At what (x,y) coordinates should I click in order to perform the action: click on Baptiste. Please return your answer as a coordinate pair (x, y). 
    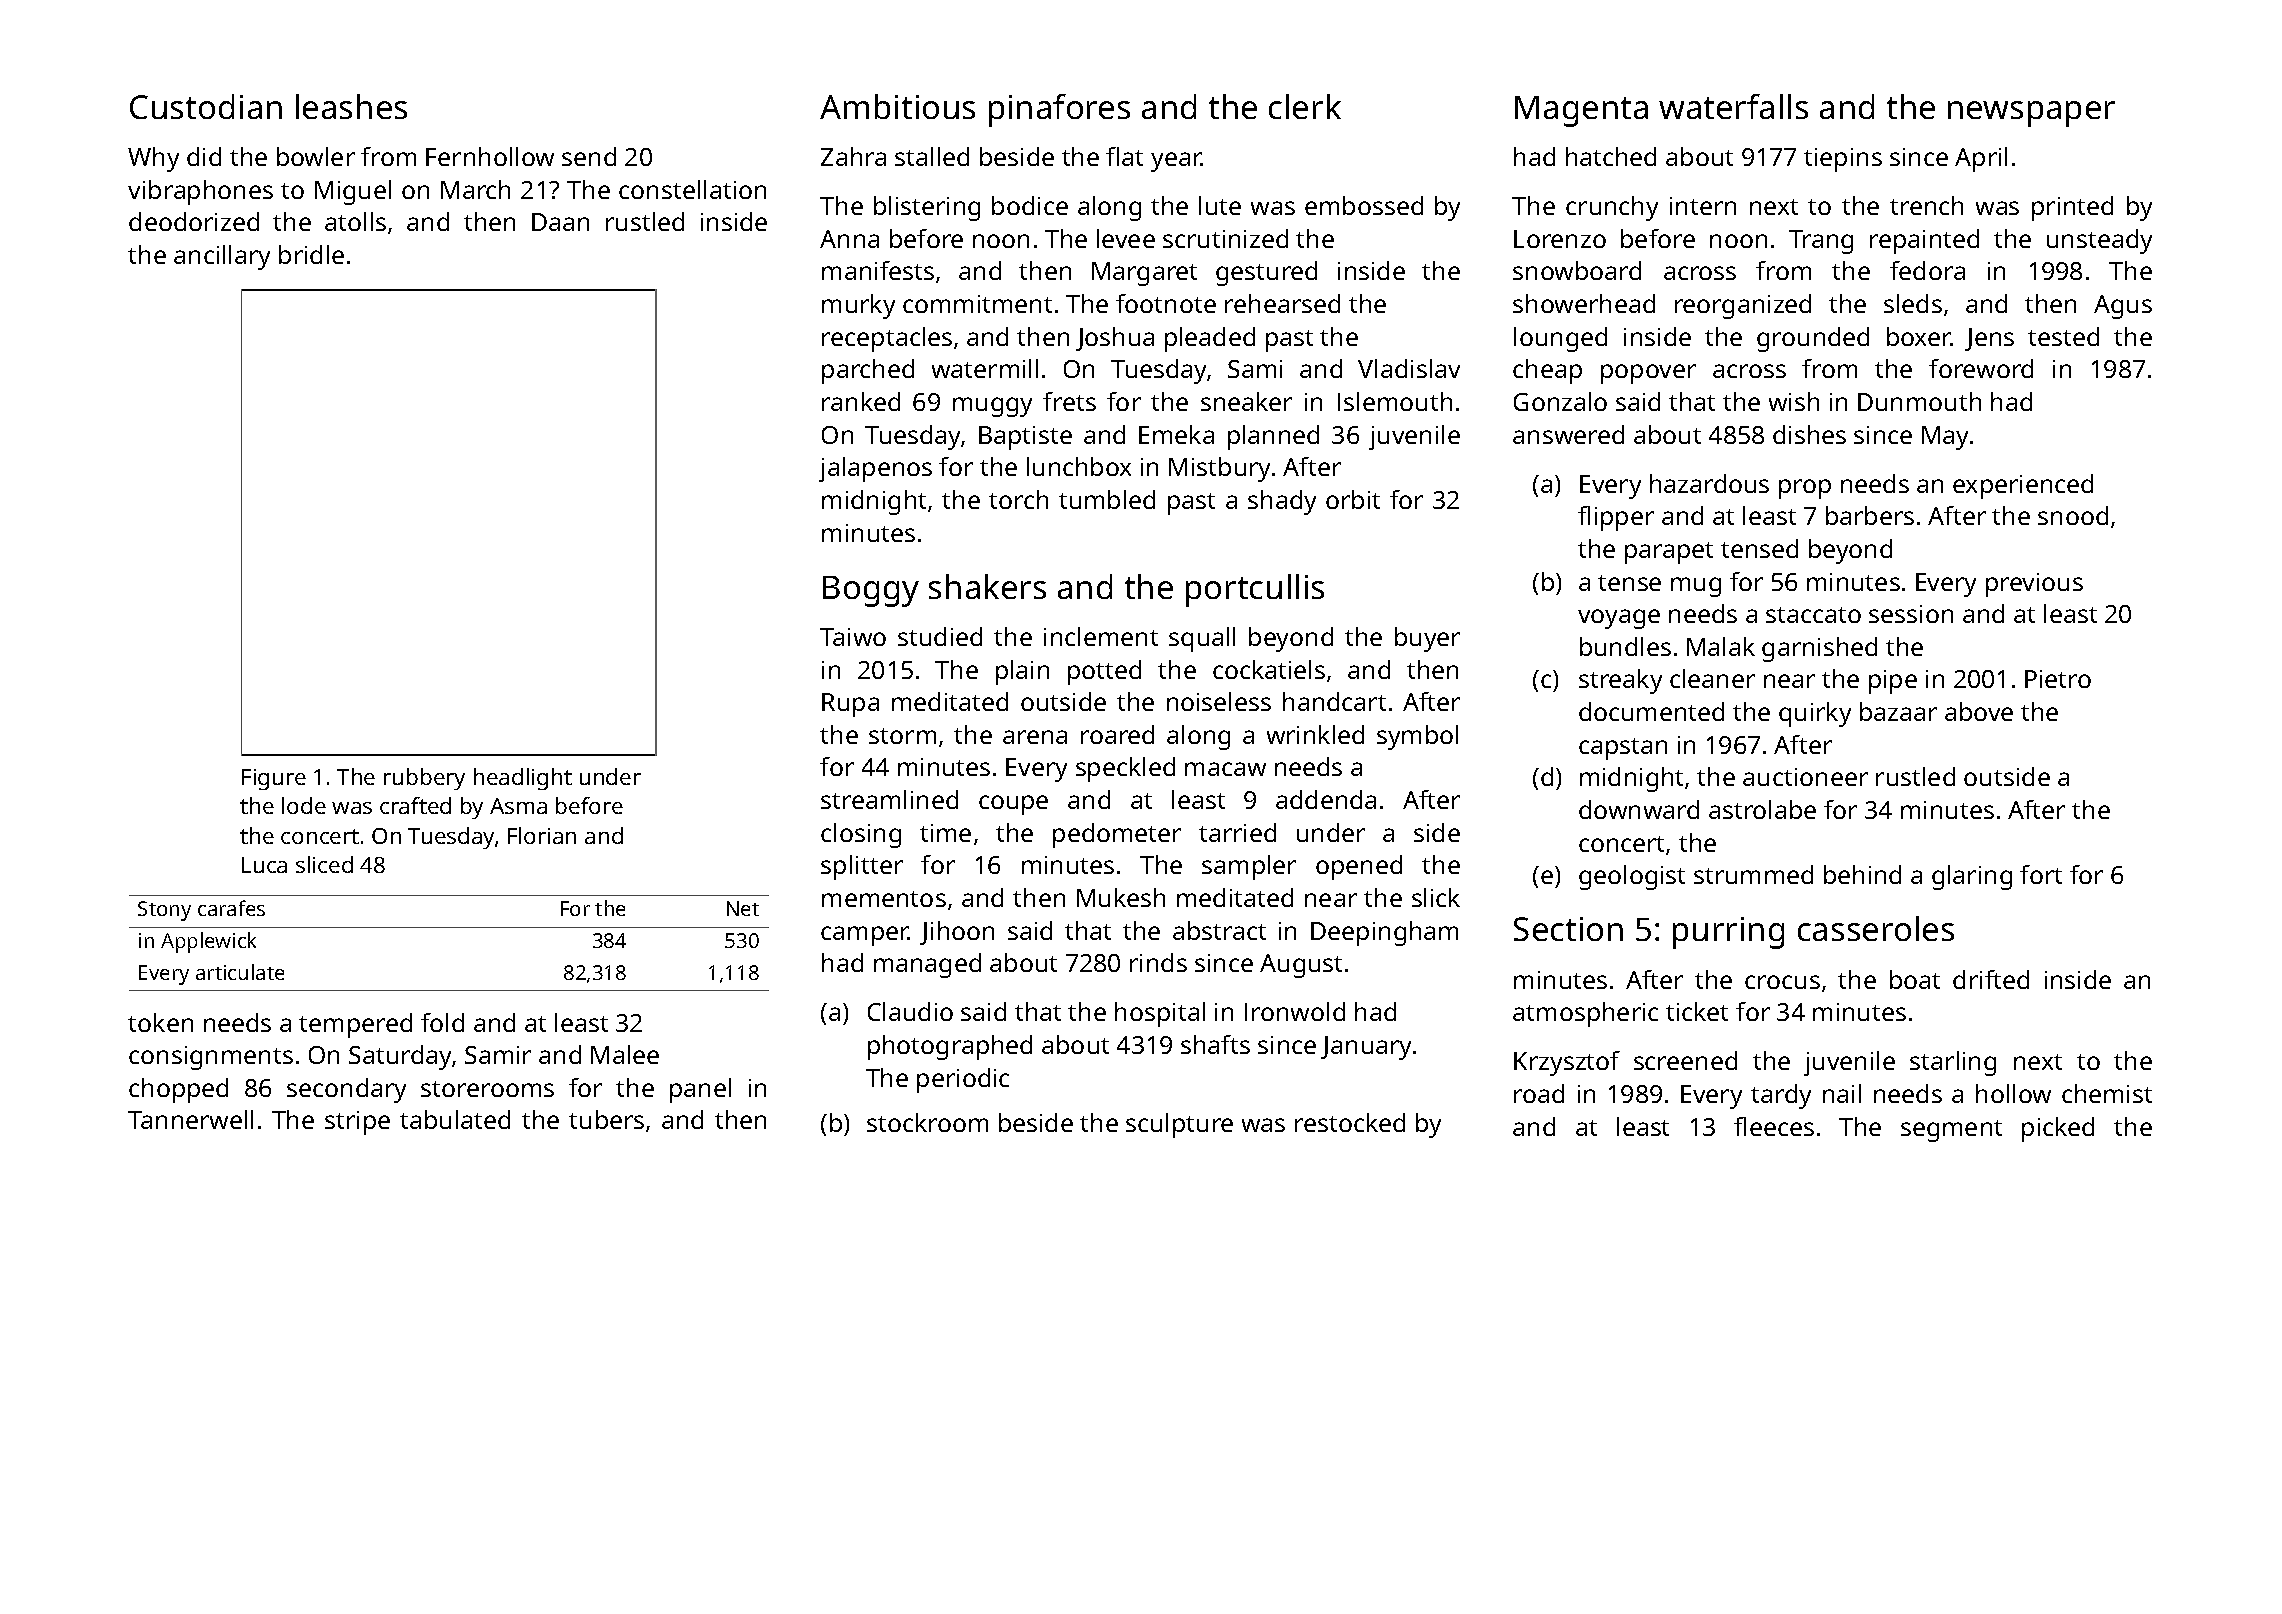
    Looking at the image, I should click on (1025, 438).
